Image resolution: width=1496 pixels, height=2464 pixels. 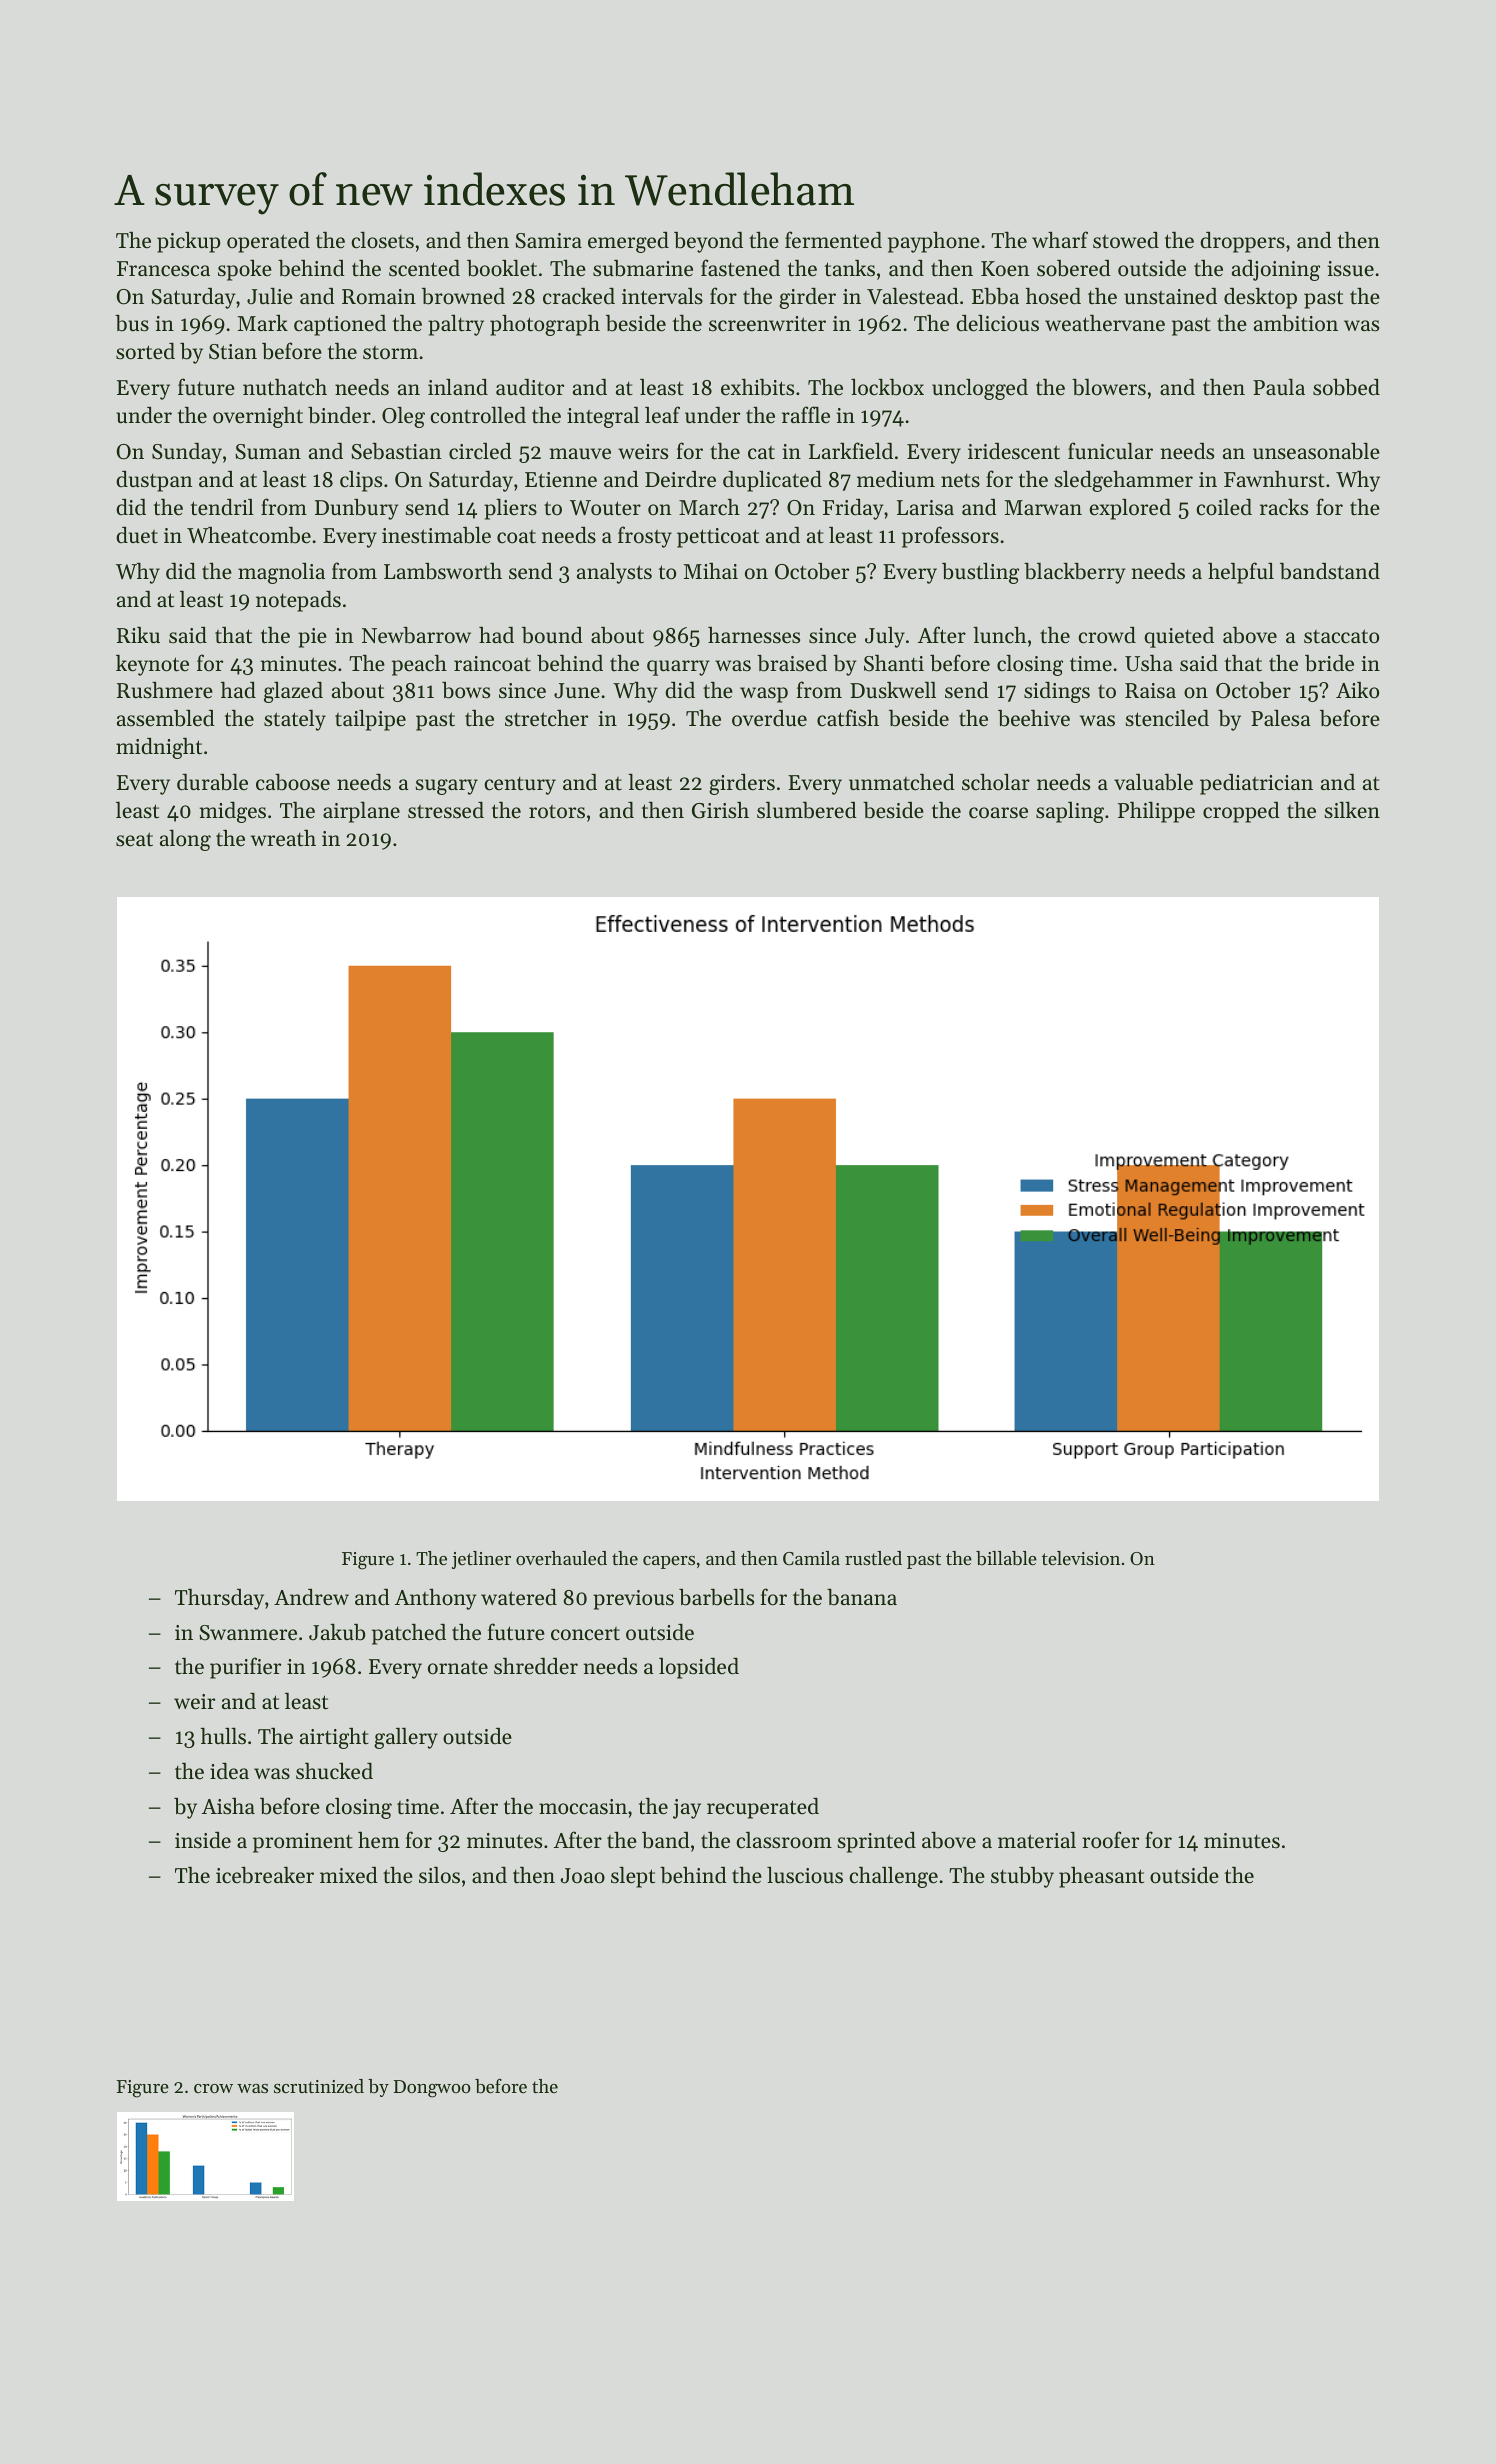 I want to click on slumbered, so click(x=807, y=810).
